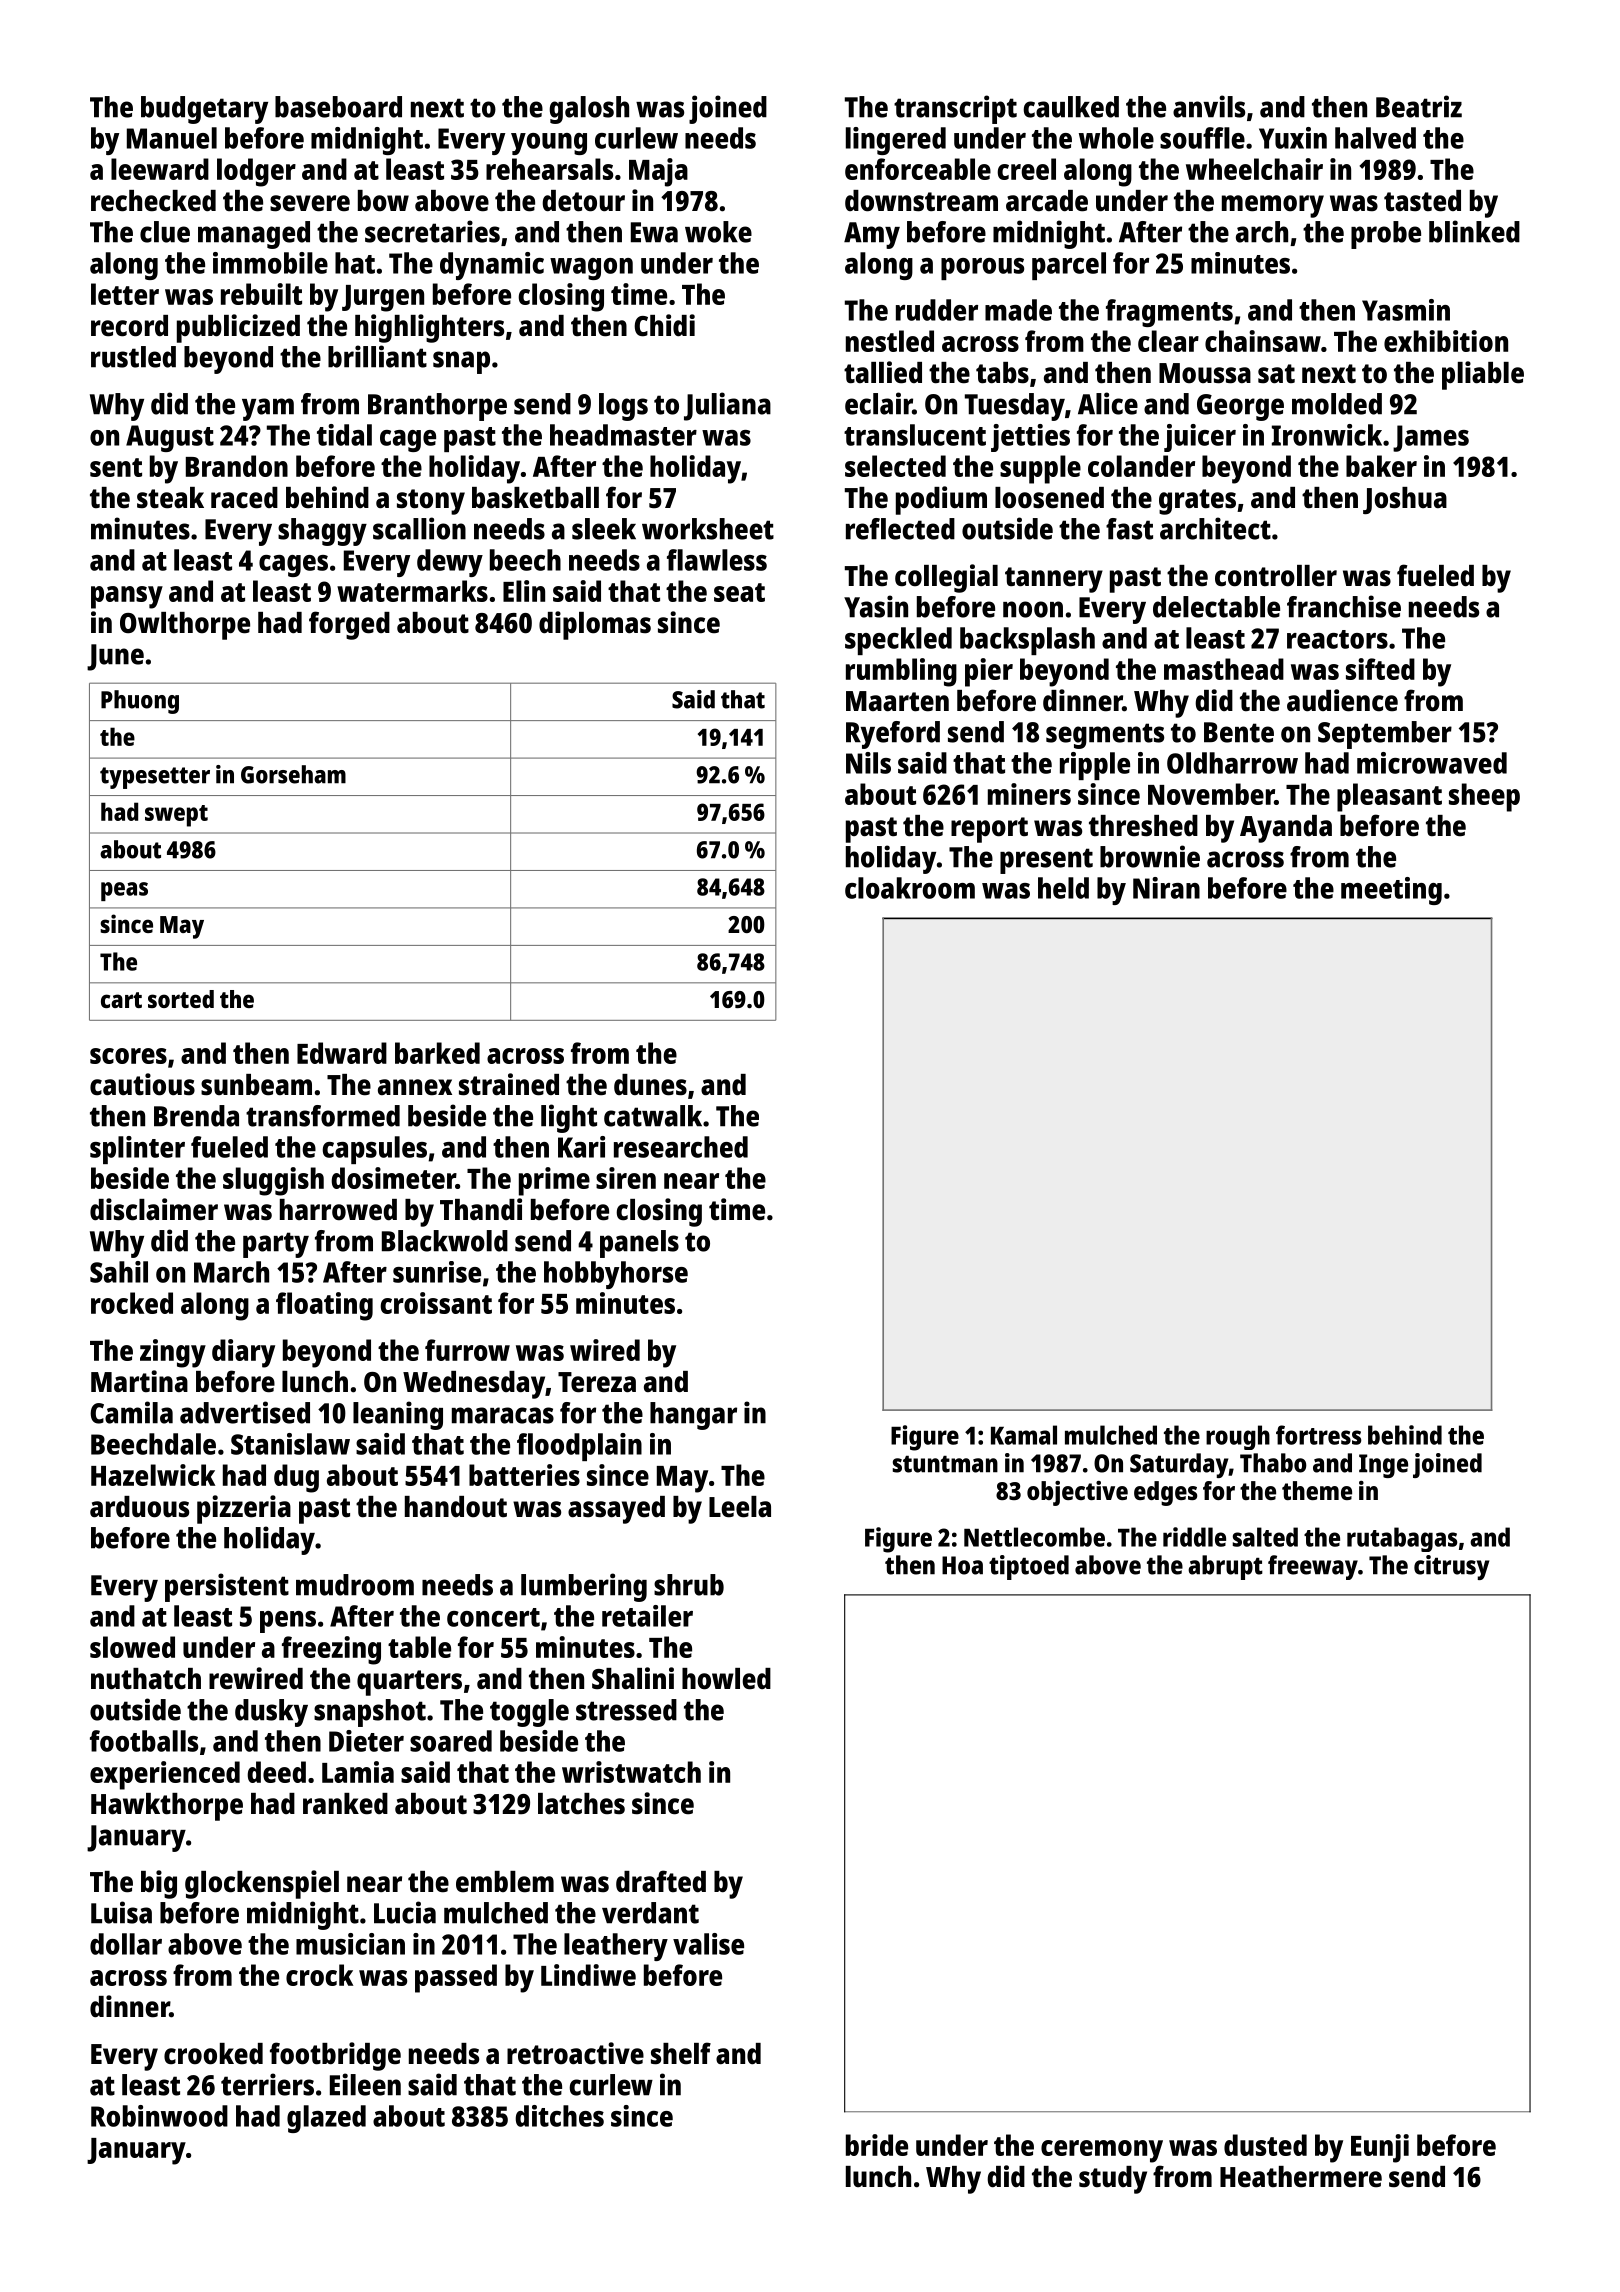 The height and width of the document is (2292, 1620). I want to click on Yasmin, so click(1406, 310).
